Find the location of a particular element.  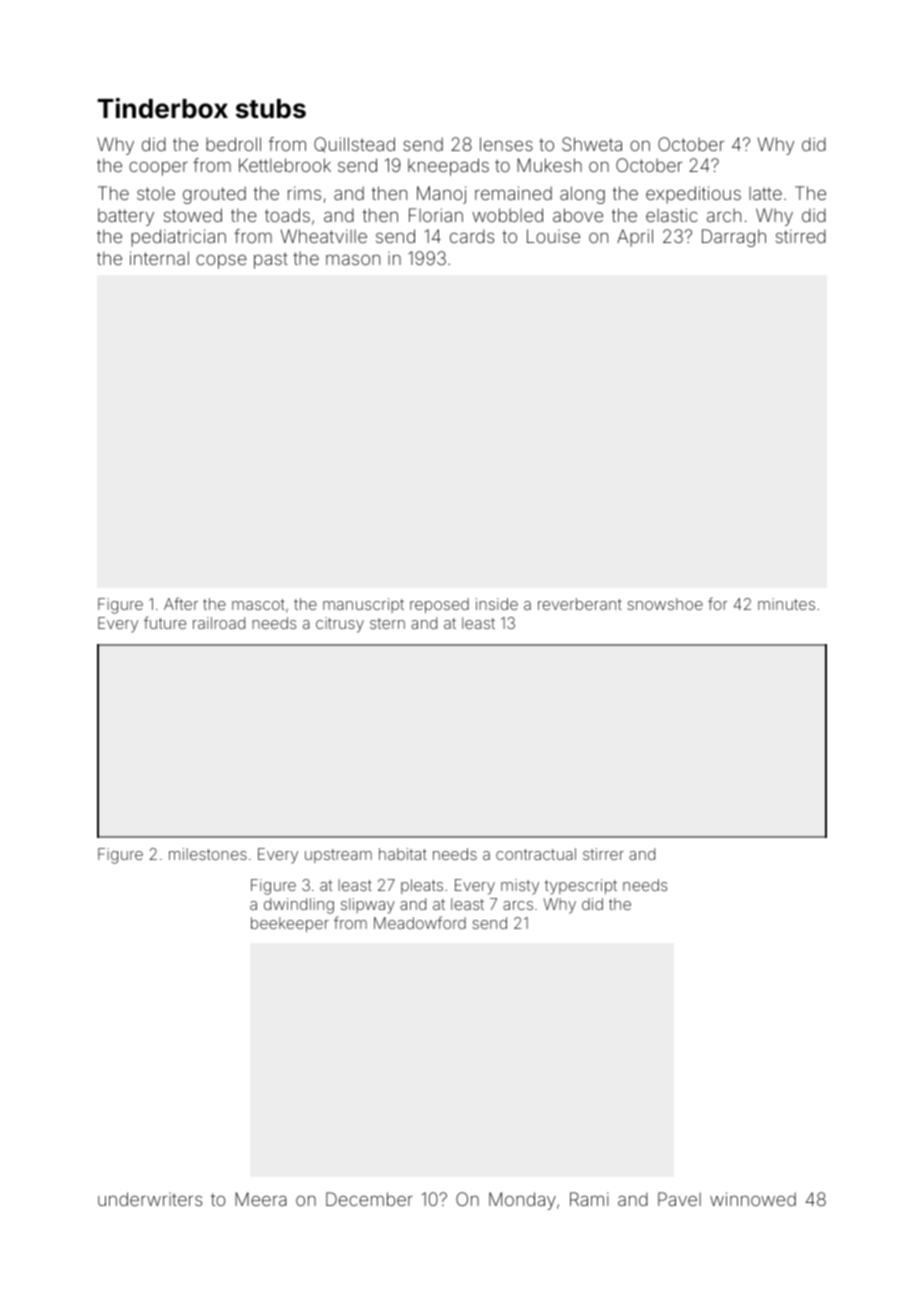

minutes is located at coordinates (786, 604).
